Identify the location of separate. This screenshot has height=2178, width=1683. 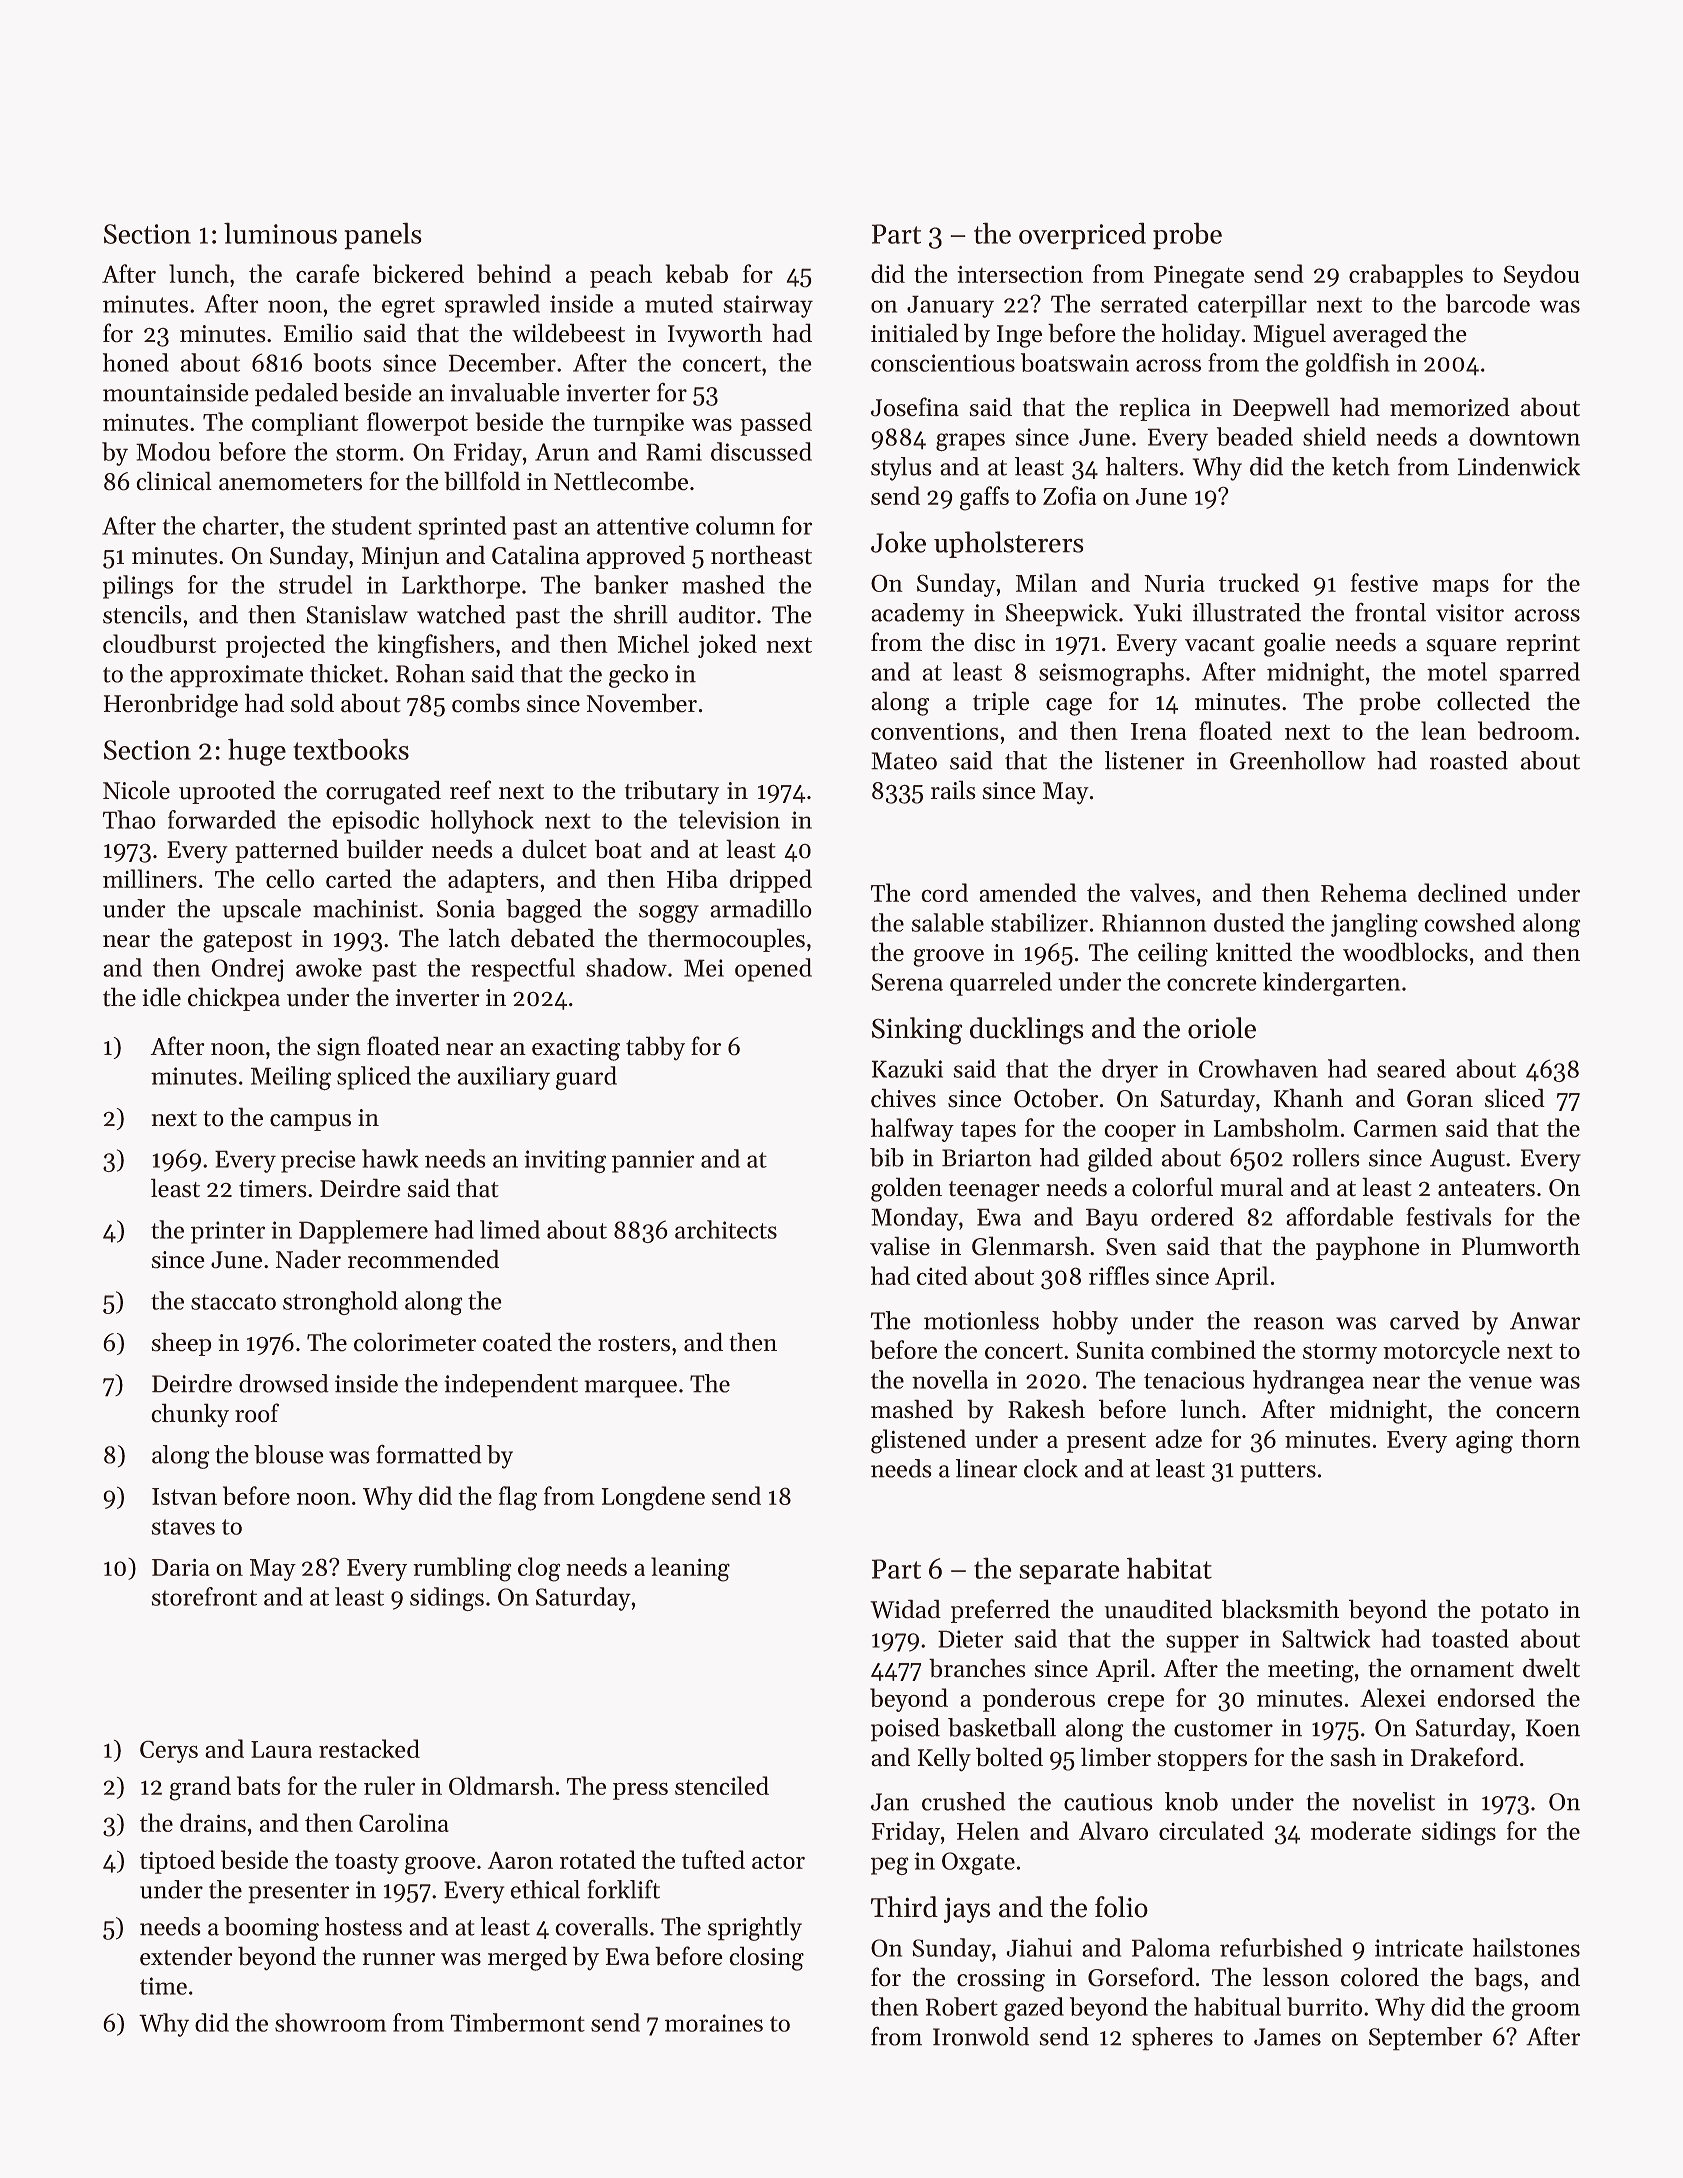
(1069, 1573).
